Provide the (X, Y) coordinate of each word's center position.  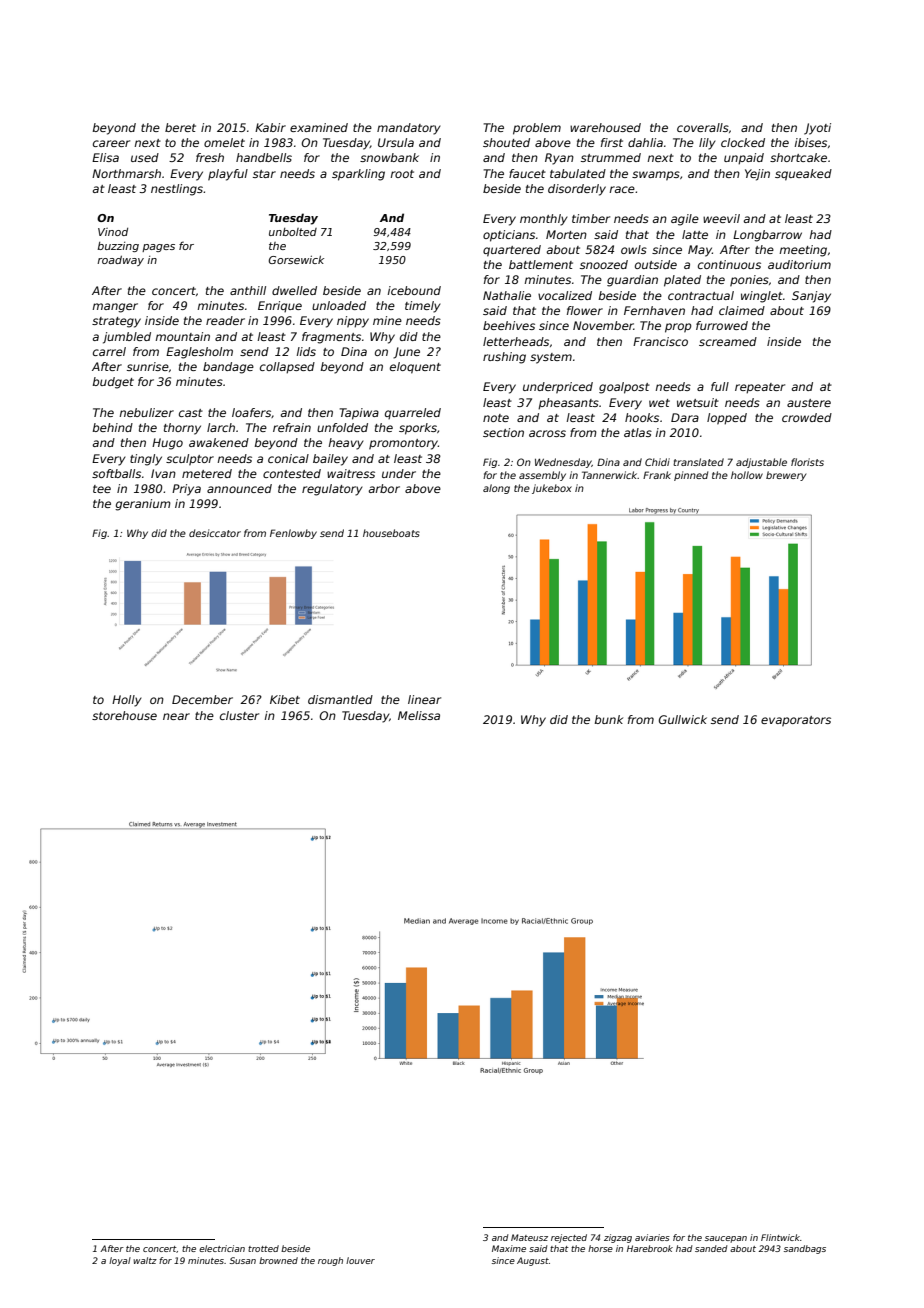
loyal (120, 1261)
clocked (743, 142)
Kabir (270, 127)
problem (537, 129)
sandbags (805, 1249)
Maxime (509, 1248)
